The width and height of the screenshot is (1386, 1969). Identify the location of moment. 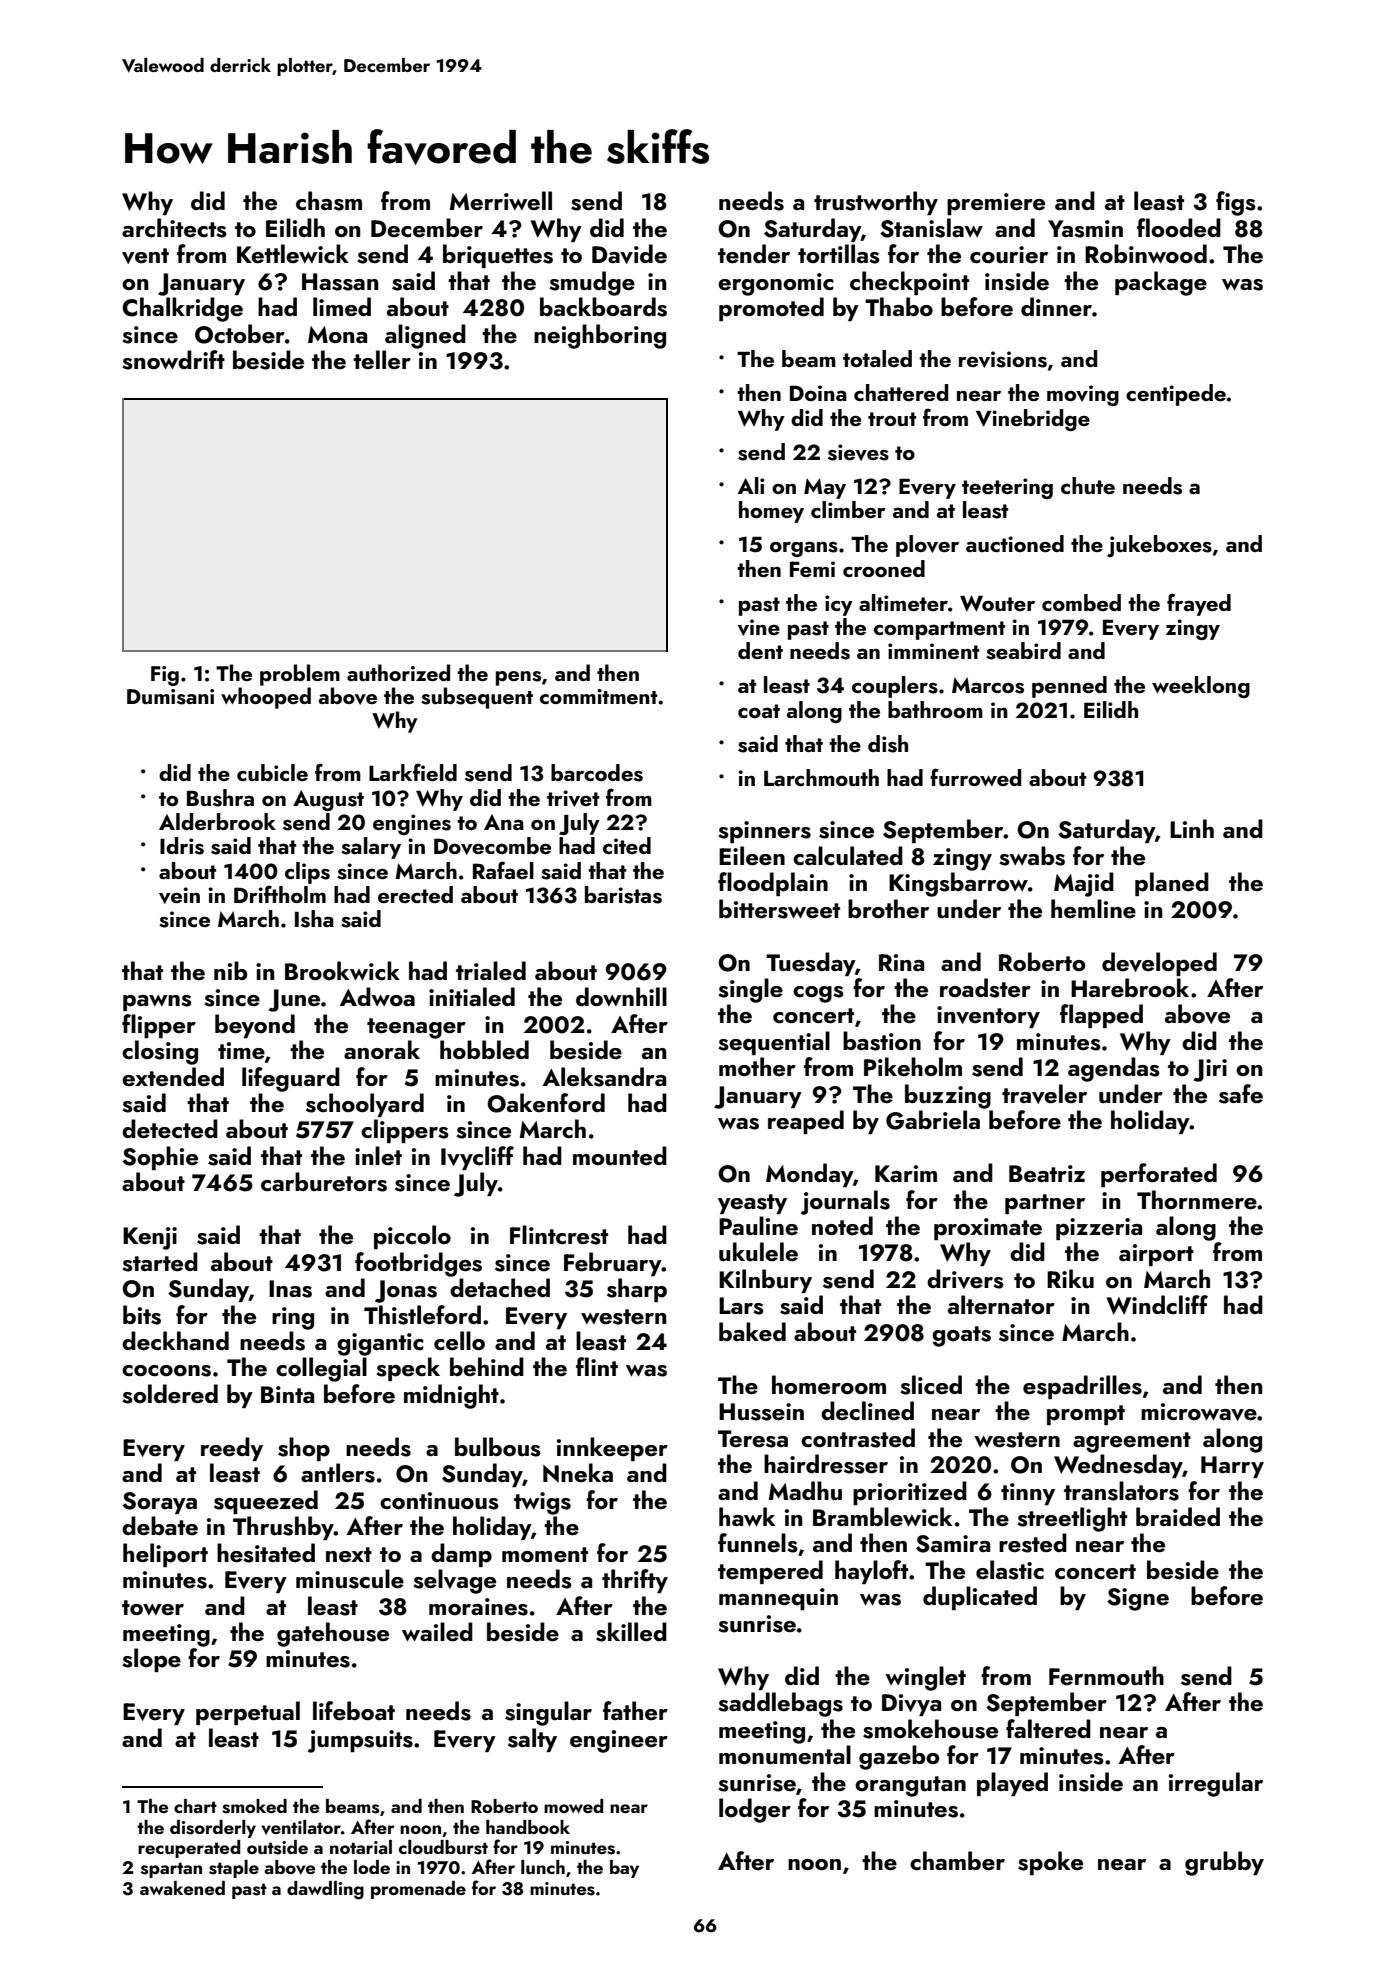
(545, 1554).
